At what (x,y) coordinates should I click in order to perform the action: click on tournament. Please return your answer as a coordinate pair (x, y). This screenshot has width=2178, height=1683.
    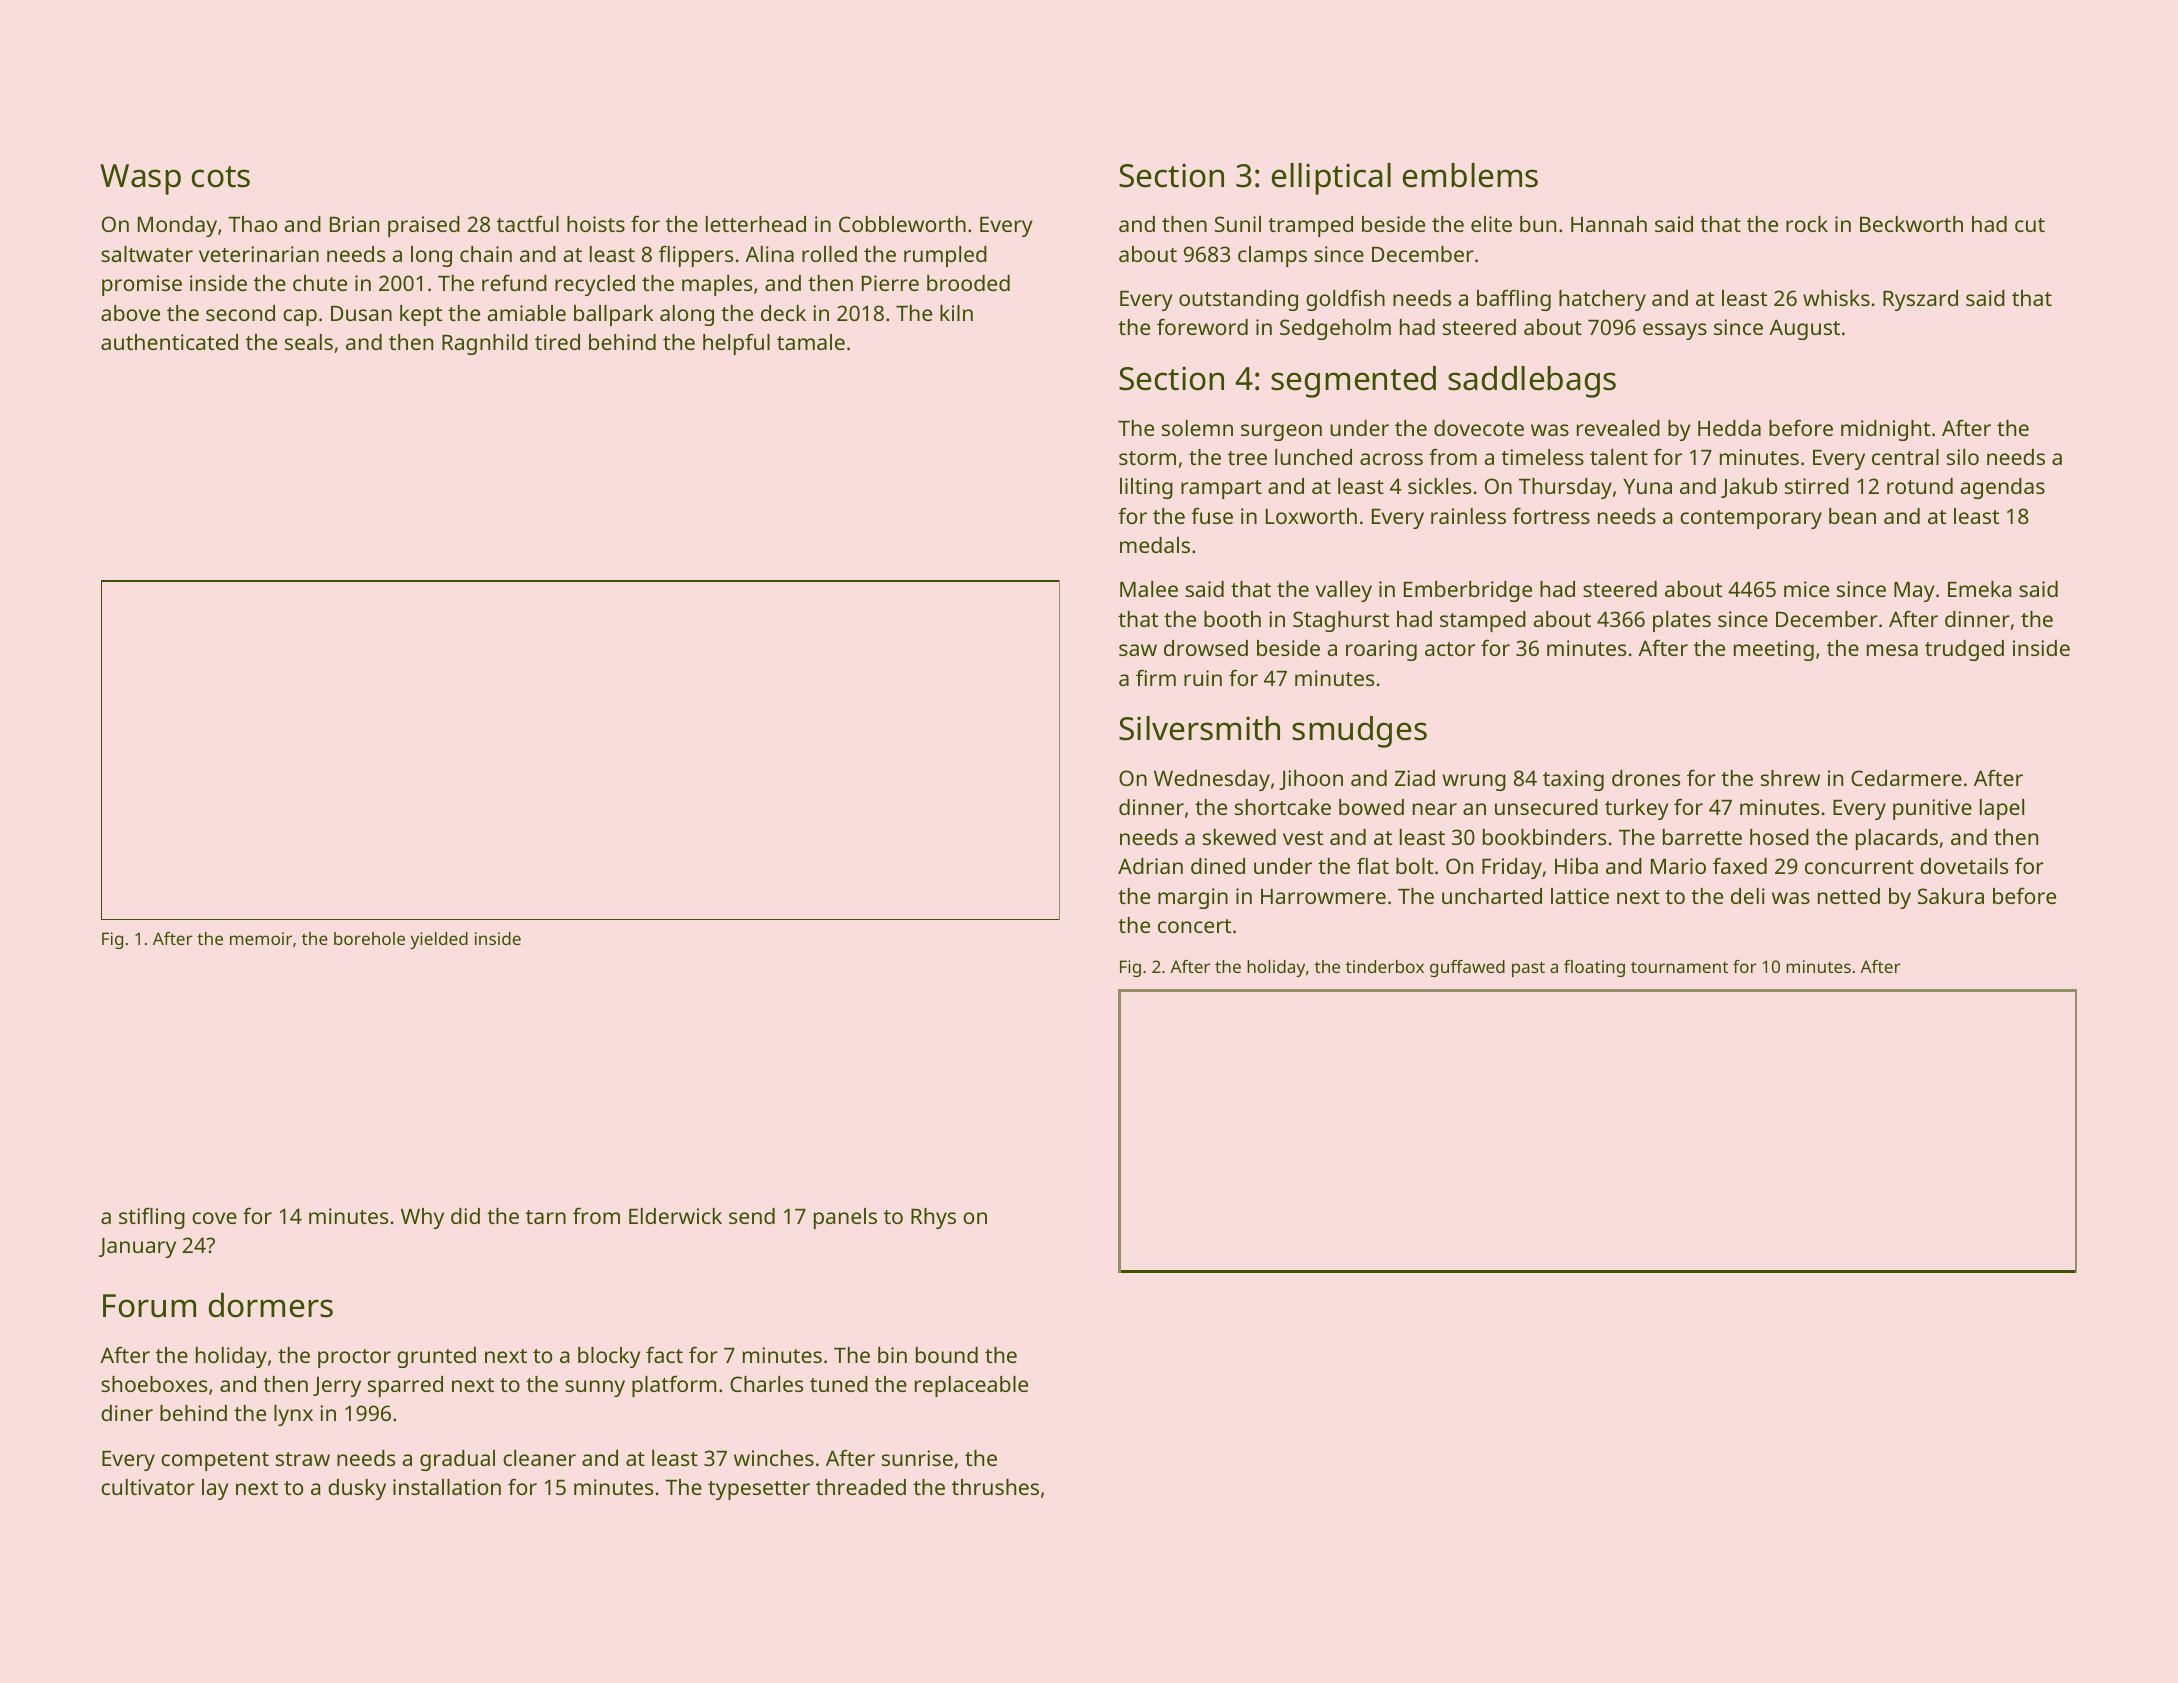
    Looking at the image, I should click on (1679, 967).
